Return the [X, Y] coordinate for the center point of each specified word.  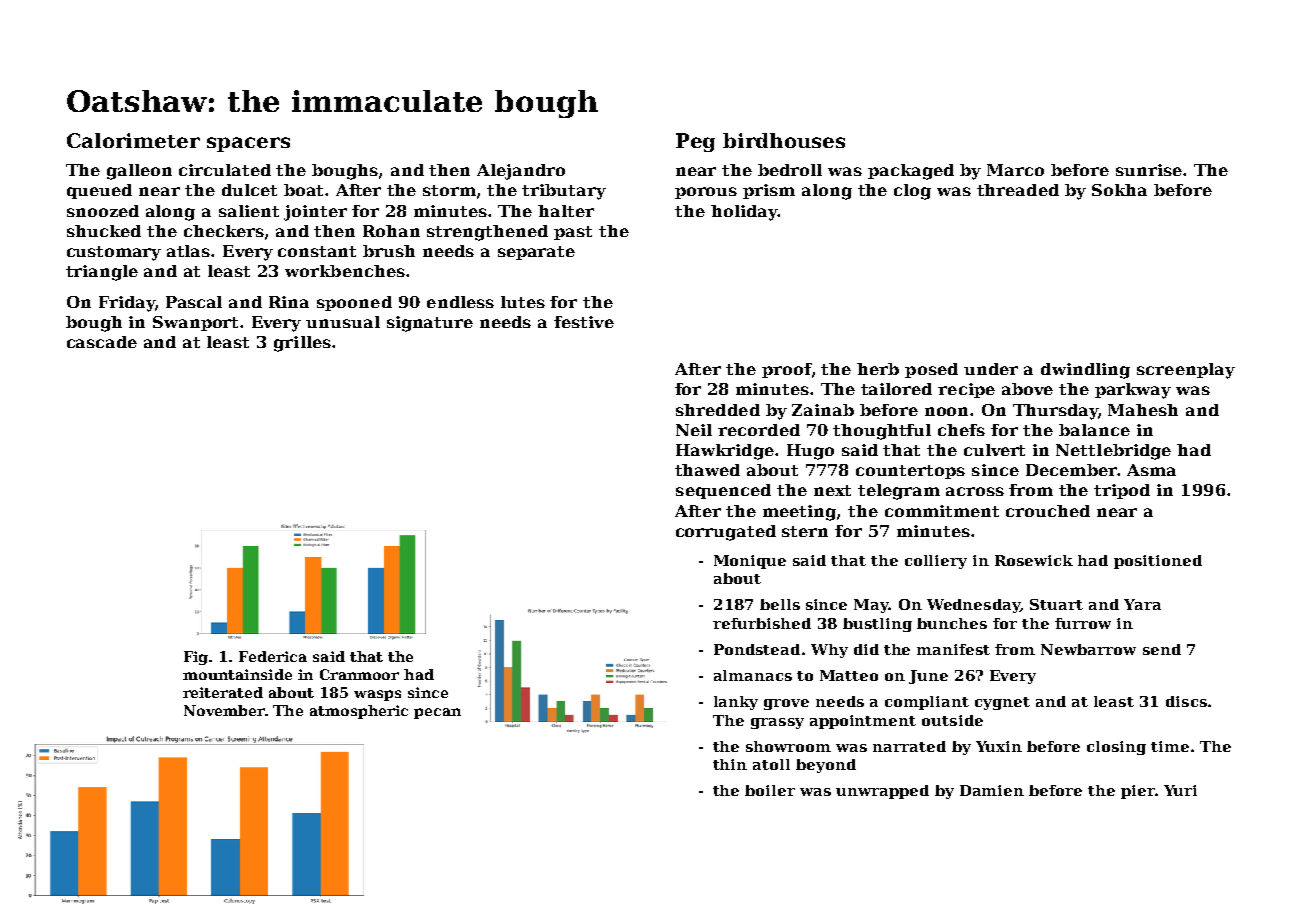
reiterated [223, 692]
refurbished [762, 623]
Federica [273, 656]
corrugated [726, 533]
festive [584, 322]
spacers [248, 144]
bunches [952, 623]
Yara [1142, 604]
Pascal [194, 302]
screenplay [1186, 371]
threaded [1018, 190]
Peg [695, 142]
